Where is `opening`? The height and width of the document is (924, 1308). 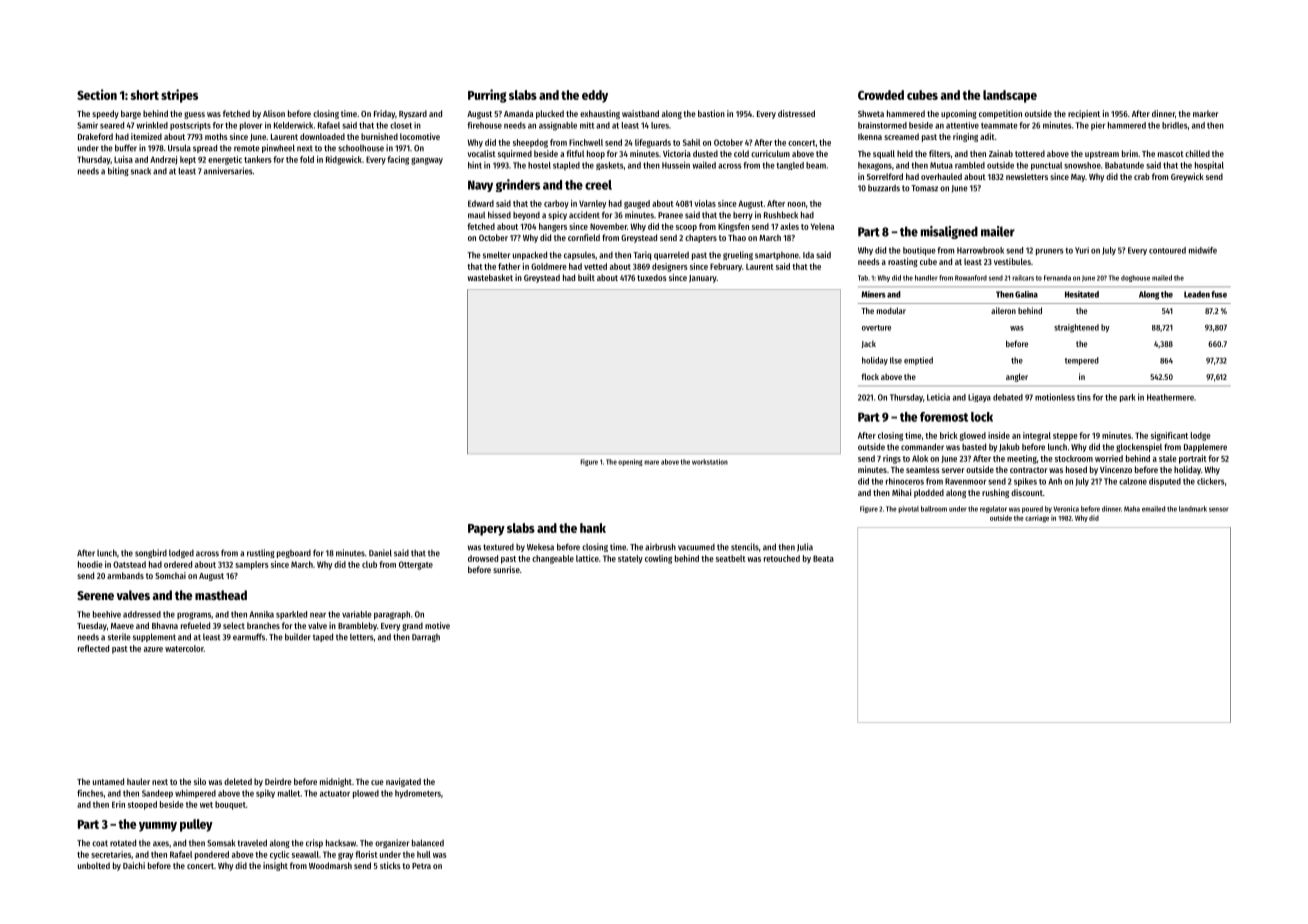 opening is located at coordinates (630, 462).
